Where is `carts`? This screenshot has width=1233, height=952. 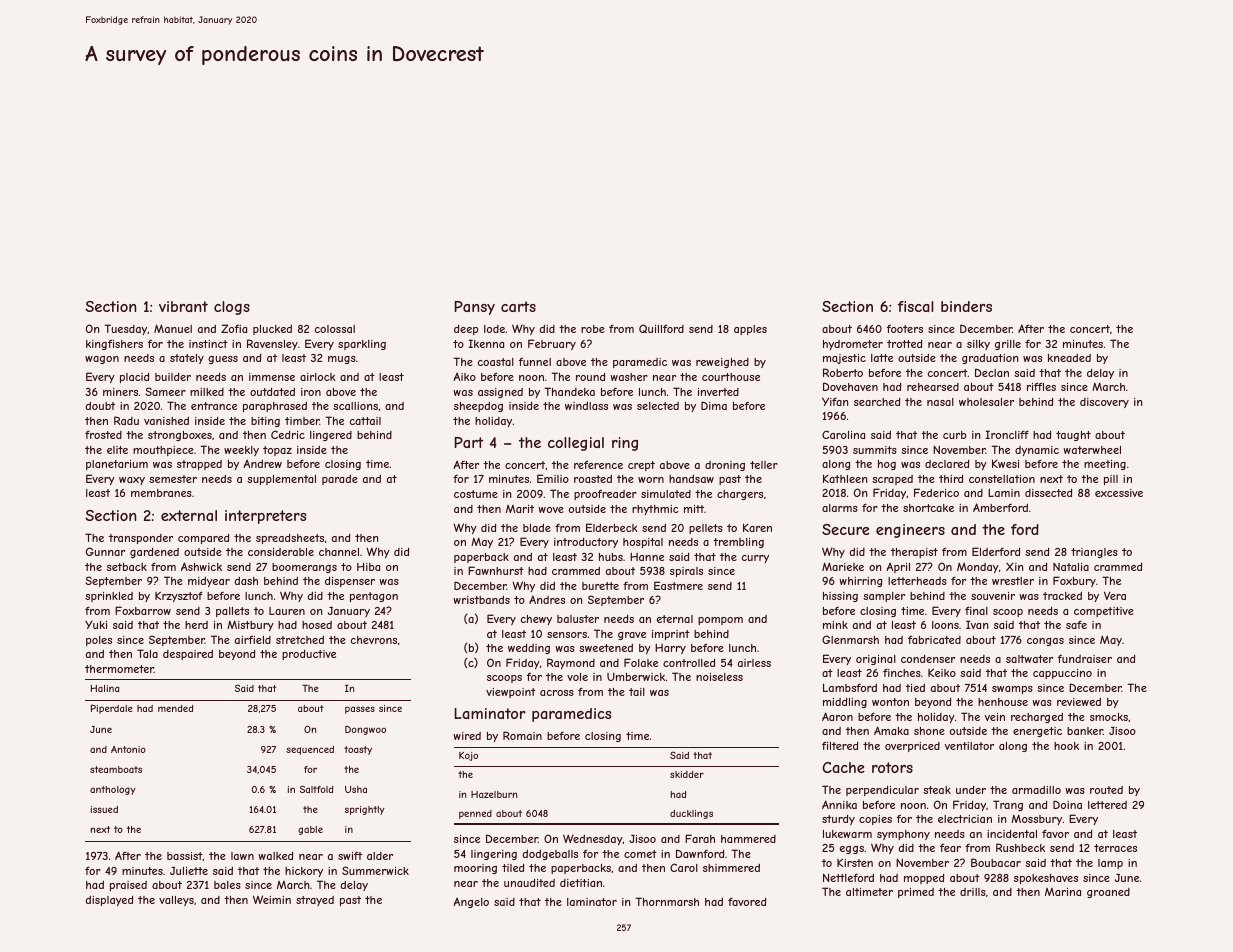 carts is located at coordinates (518, 306).
